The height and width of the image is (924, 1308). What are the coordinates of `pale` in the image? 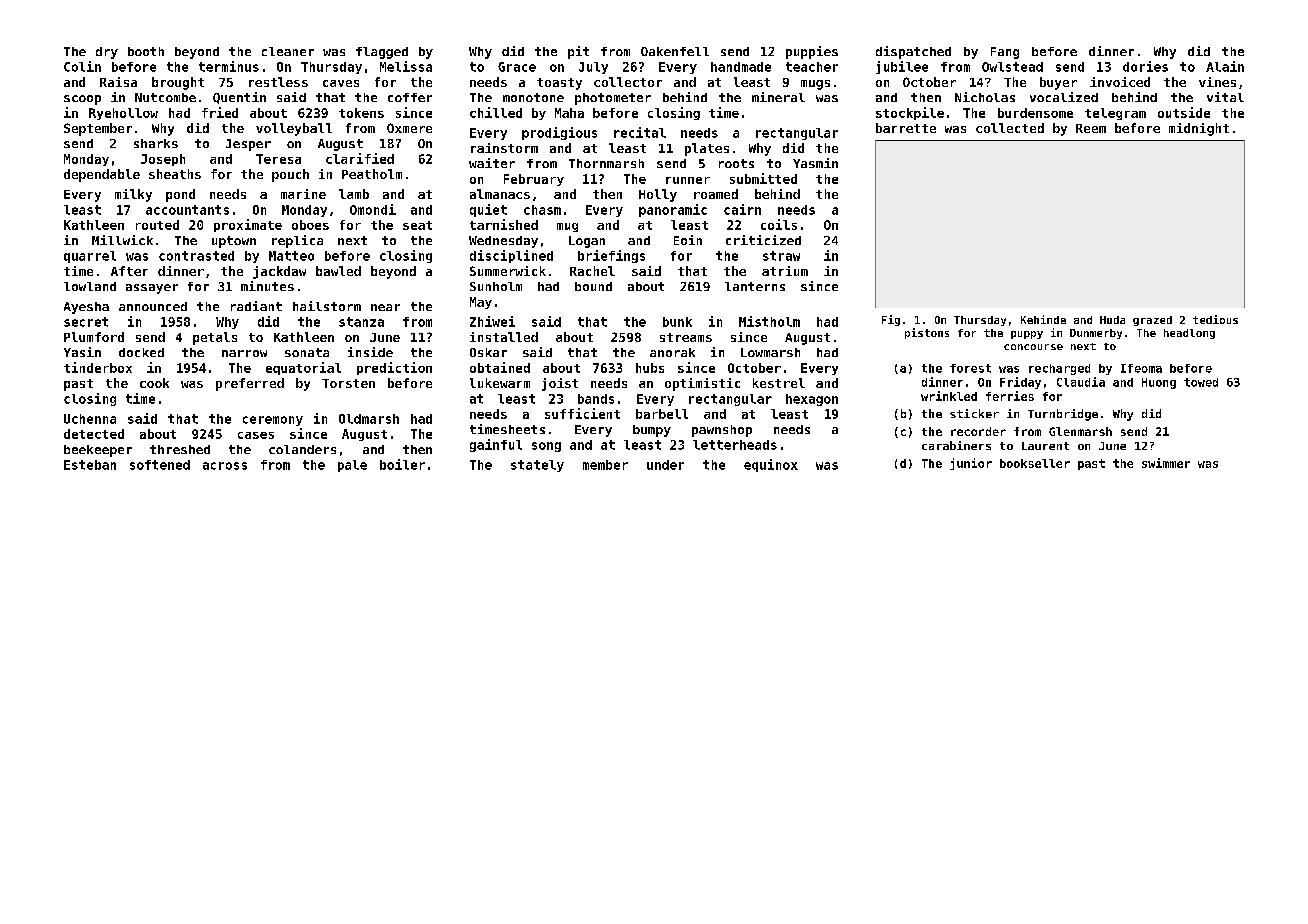 It's located at (352, 466).
